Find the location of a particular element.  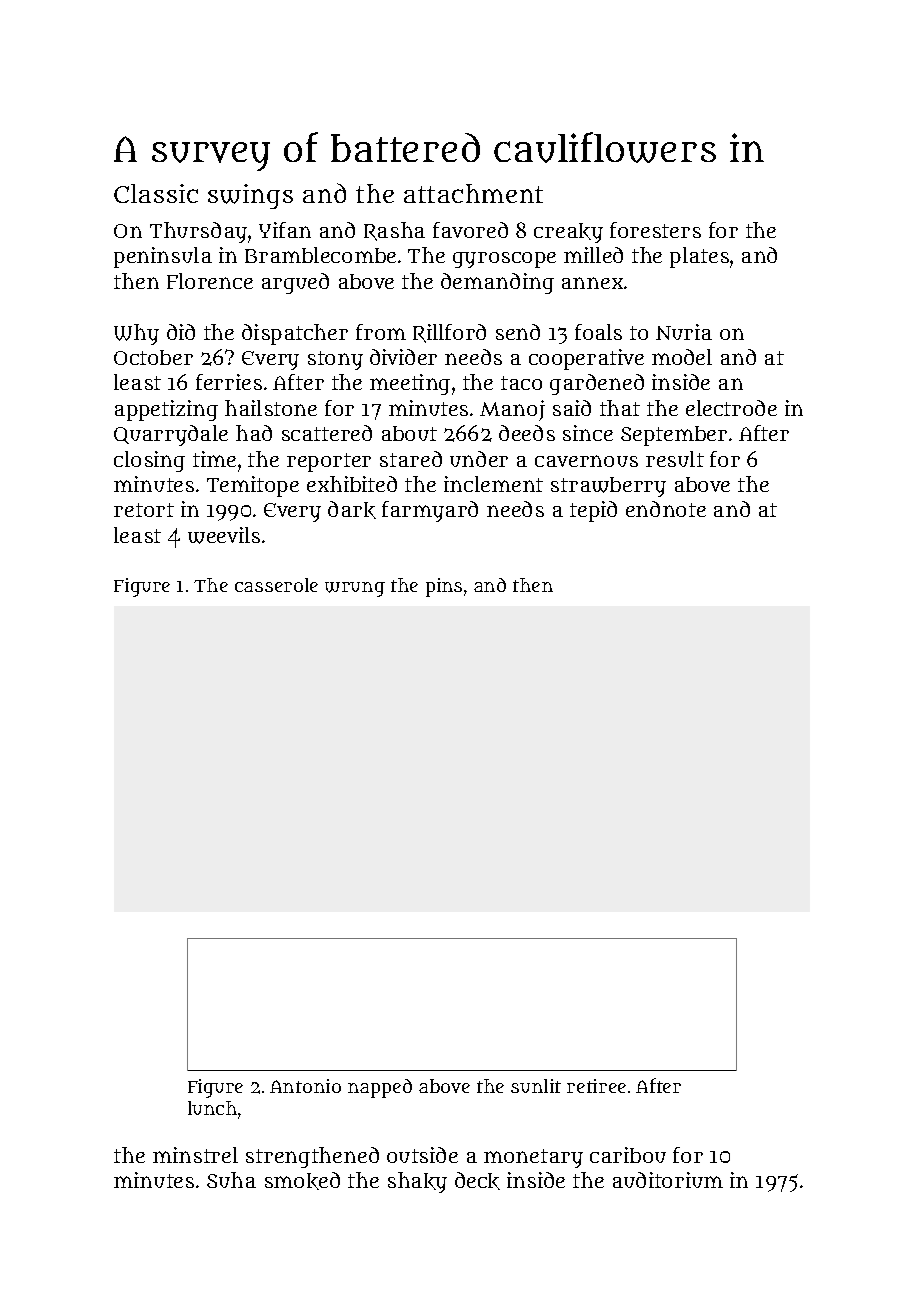

farmyard is located at coordinates (430, 511).
